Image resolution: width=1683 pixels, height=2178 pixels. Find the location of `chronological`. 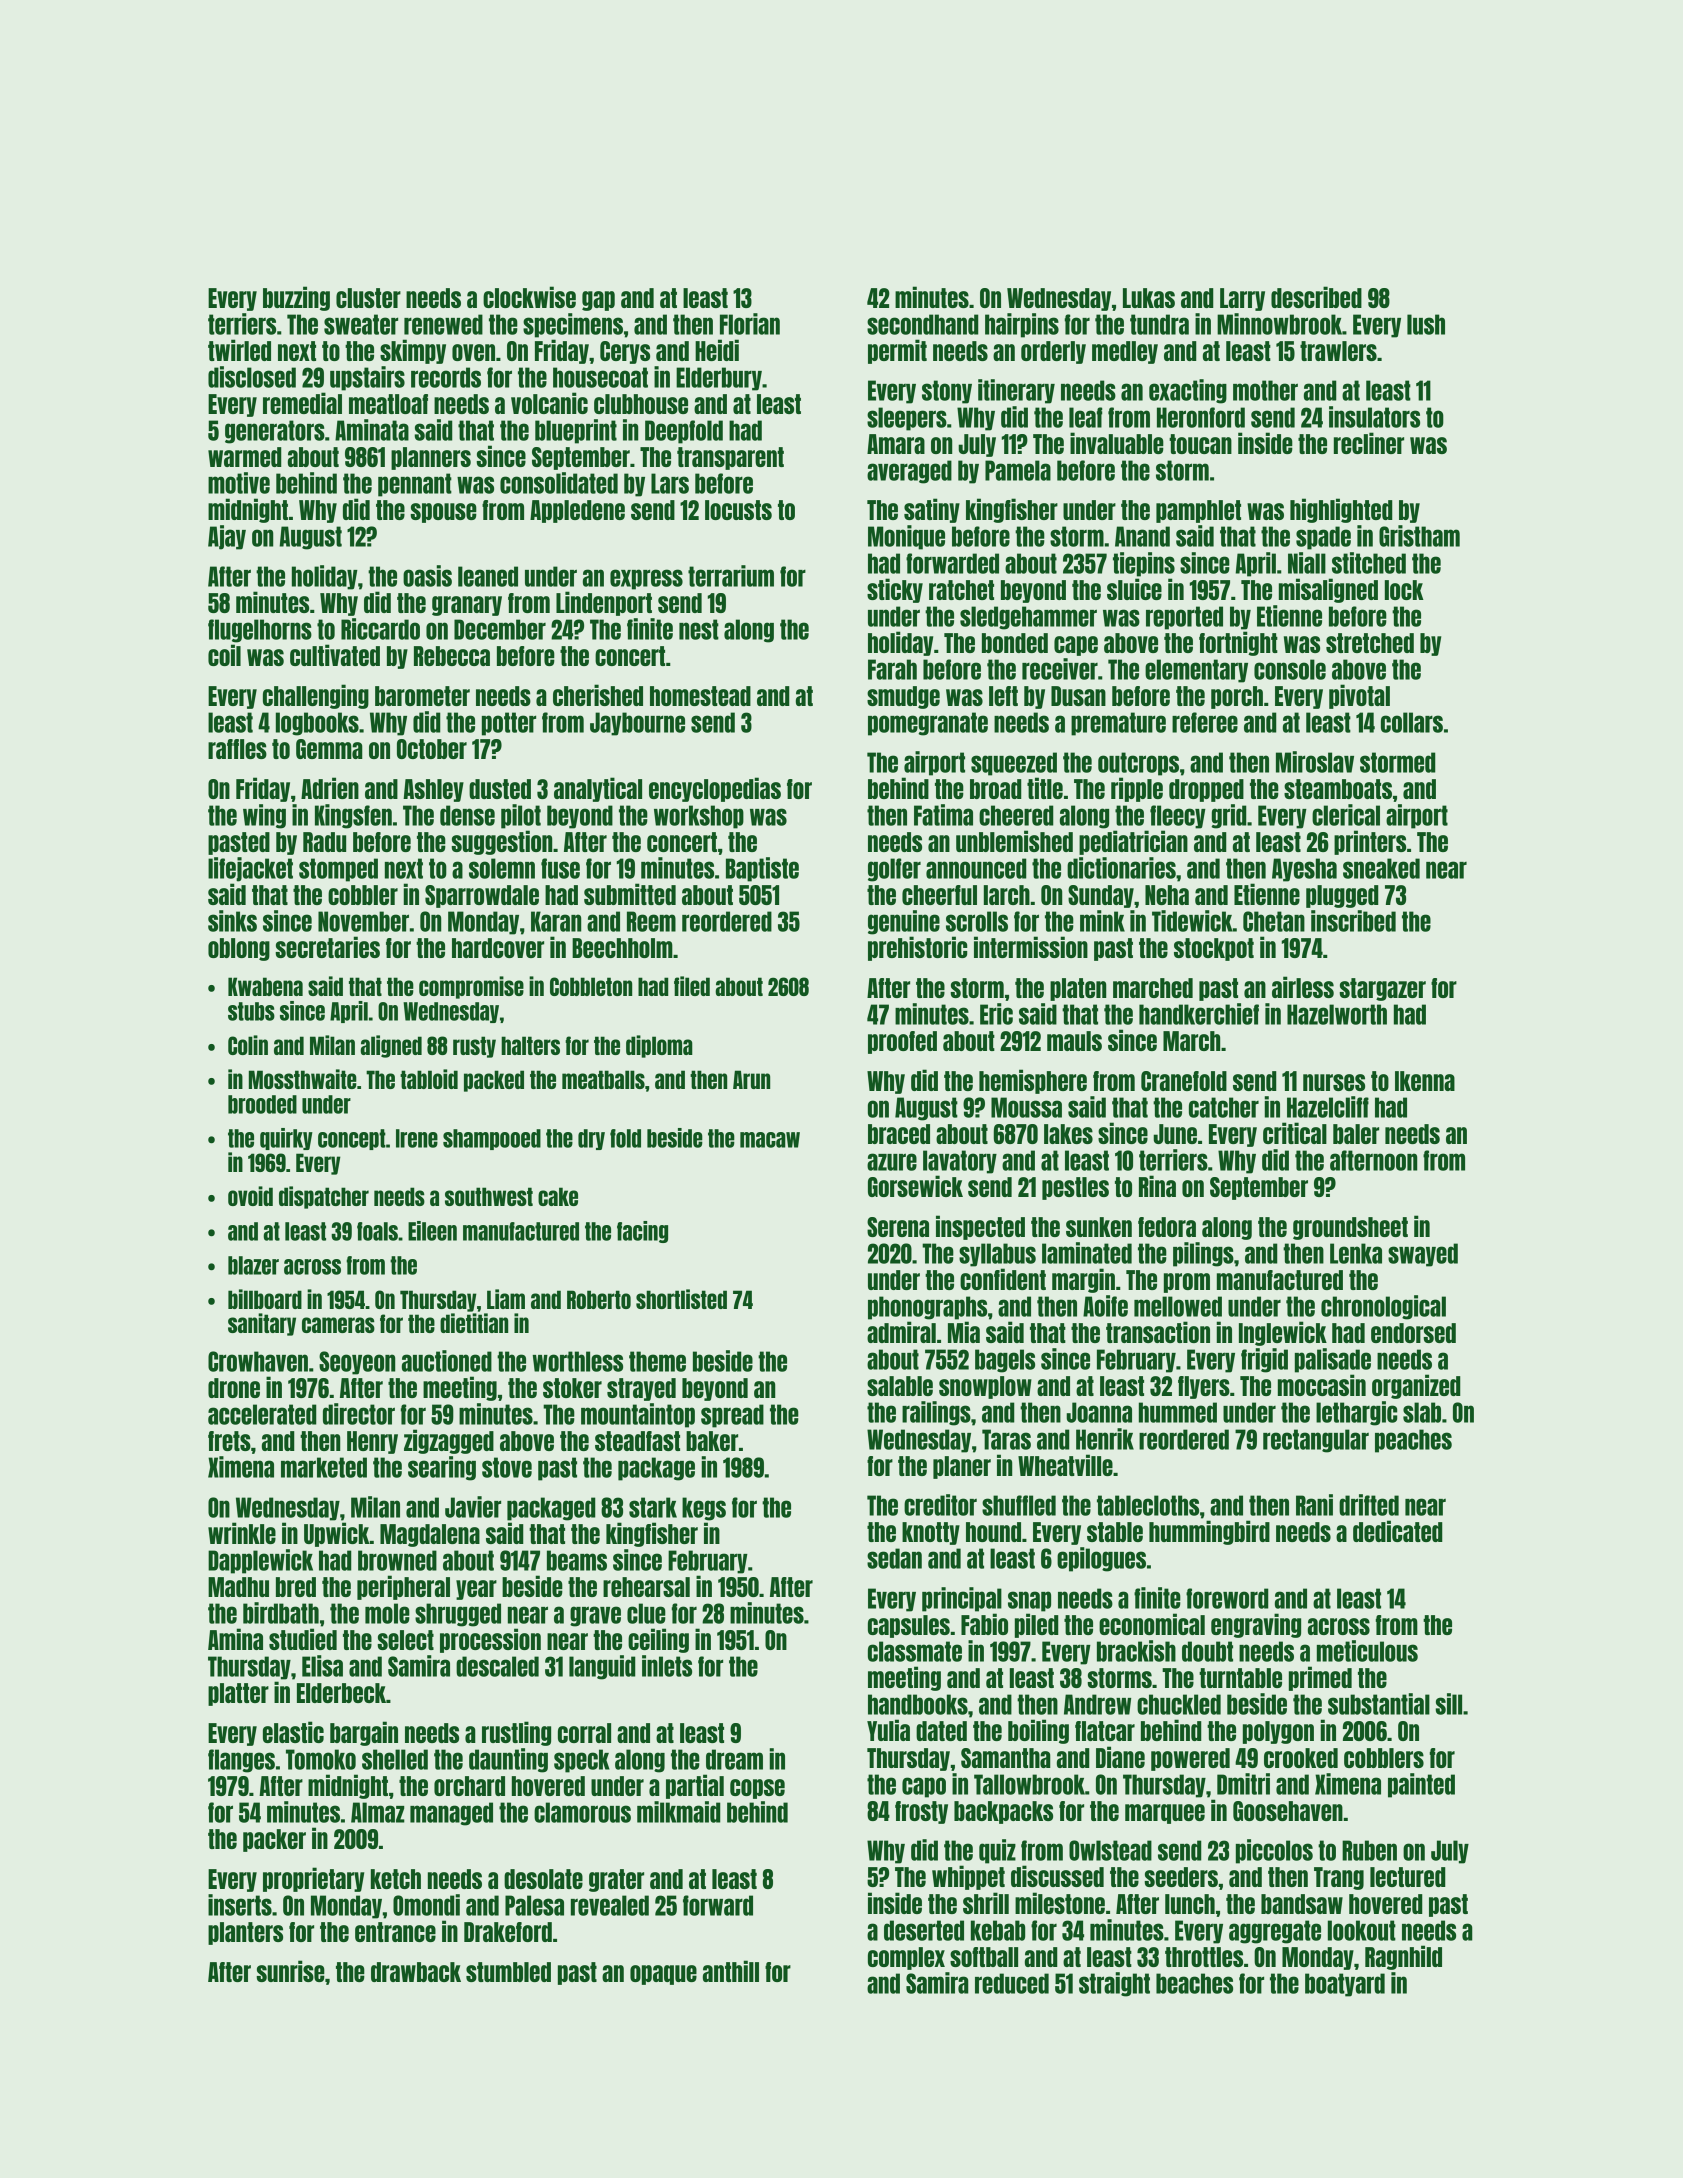

chronological is located at coordinates (1383, 1307).
